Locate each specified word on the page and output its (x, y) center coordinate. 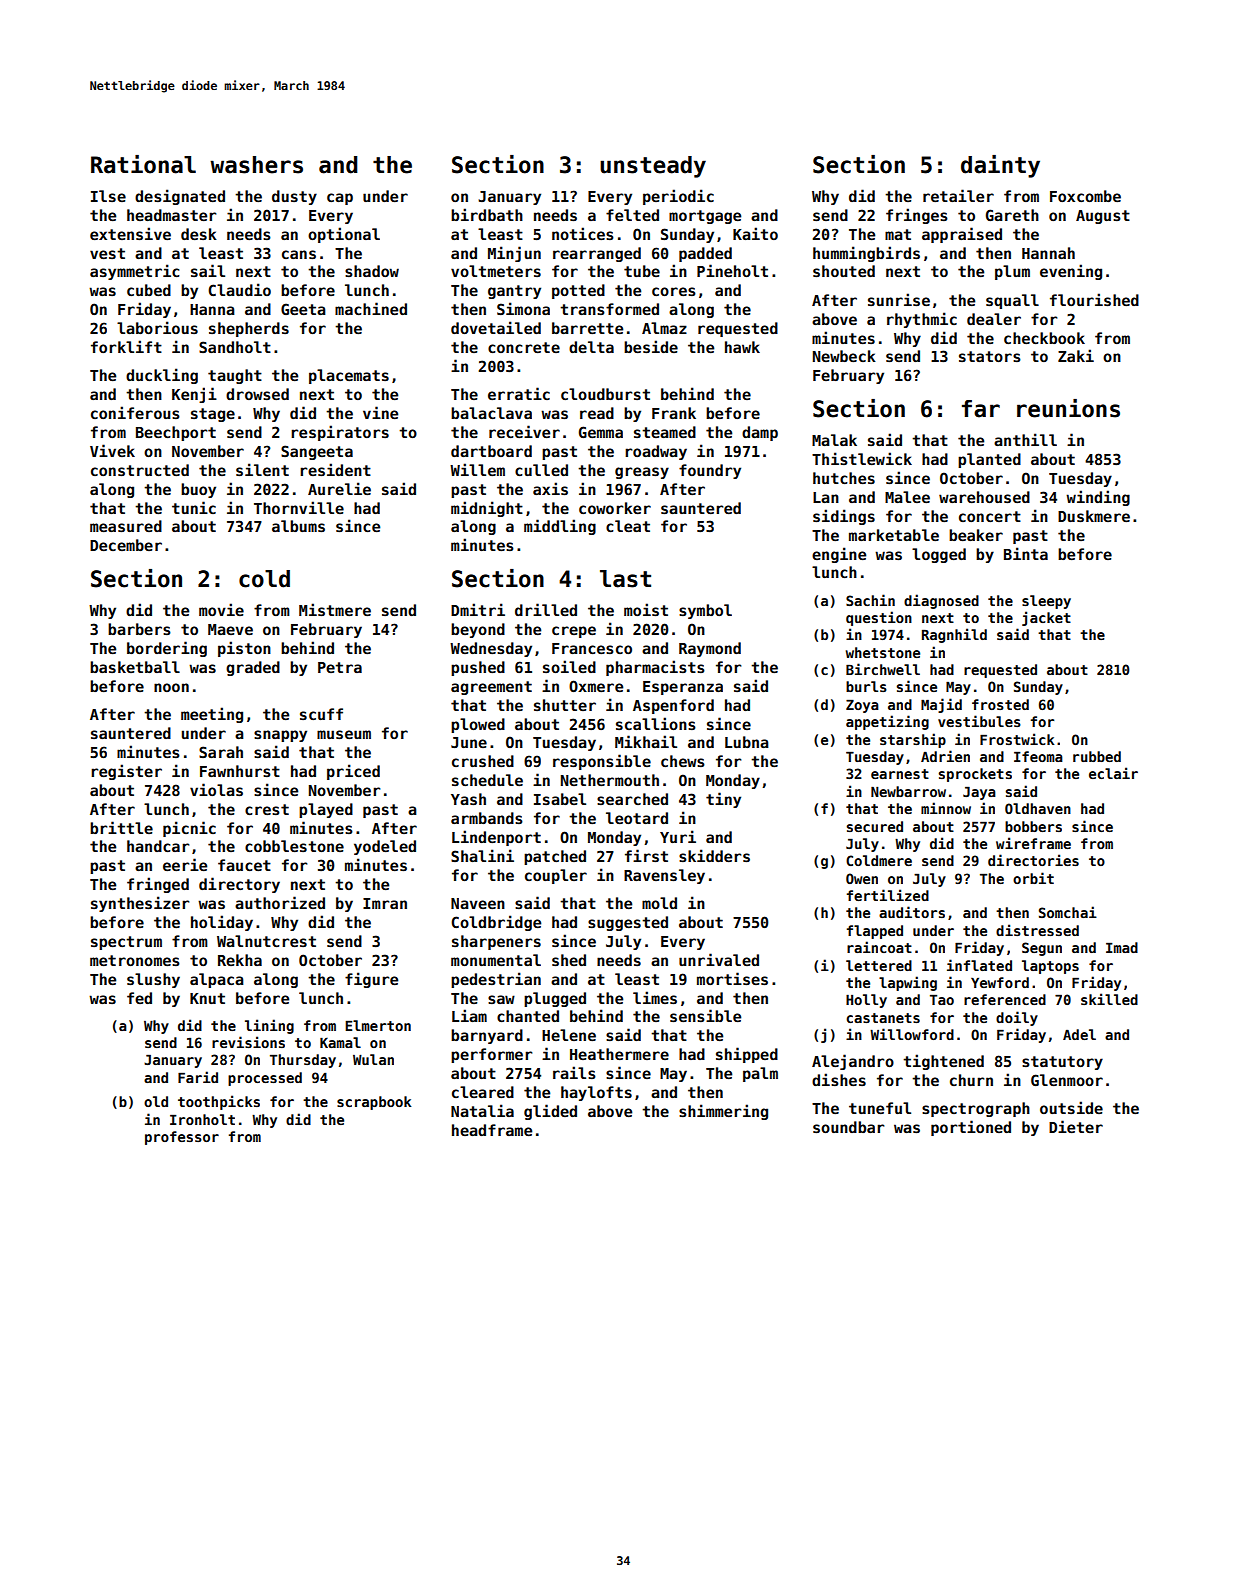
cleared (483, 1092)
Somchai (1068, 912)
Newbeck (844, 356)
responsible (602, 762)
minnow (946, 808)
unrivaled (719, 959)
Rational (143, 164)
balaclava (491, 413)
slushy (153, 980)
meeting (212, 715)
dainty (1000, 166)
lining (269, 1026)
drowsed (257, 394)
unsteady (653, 167)
